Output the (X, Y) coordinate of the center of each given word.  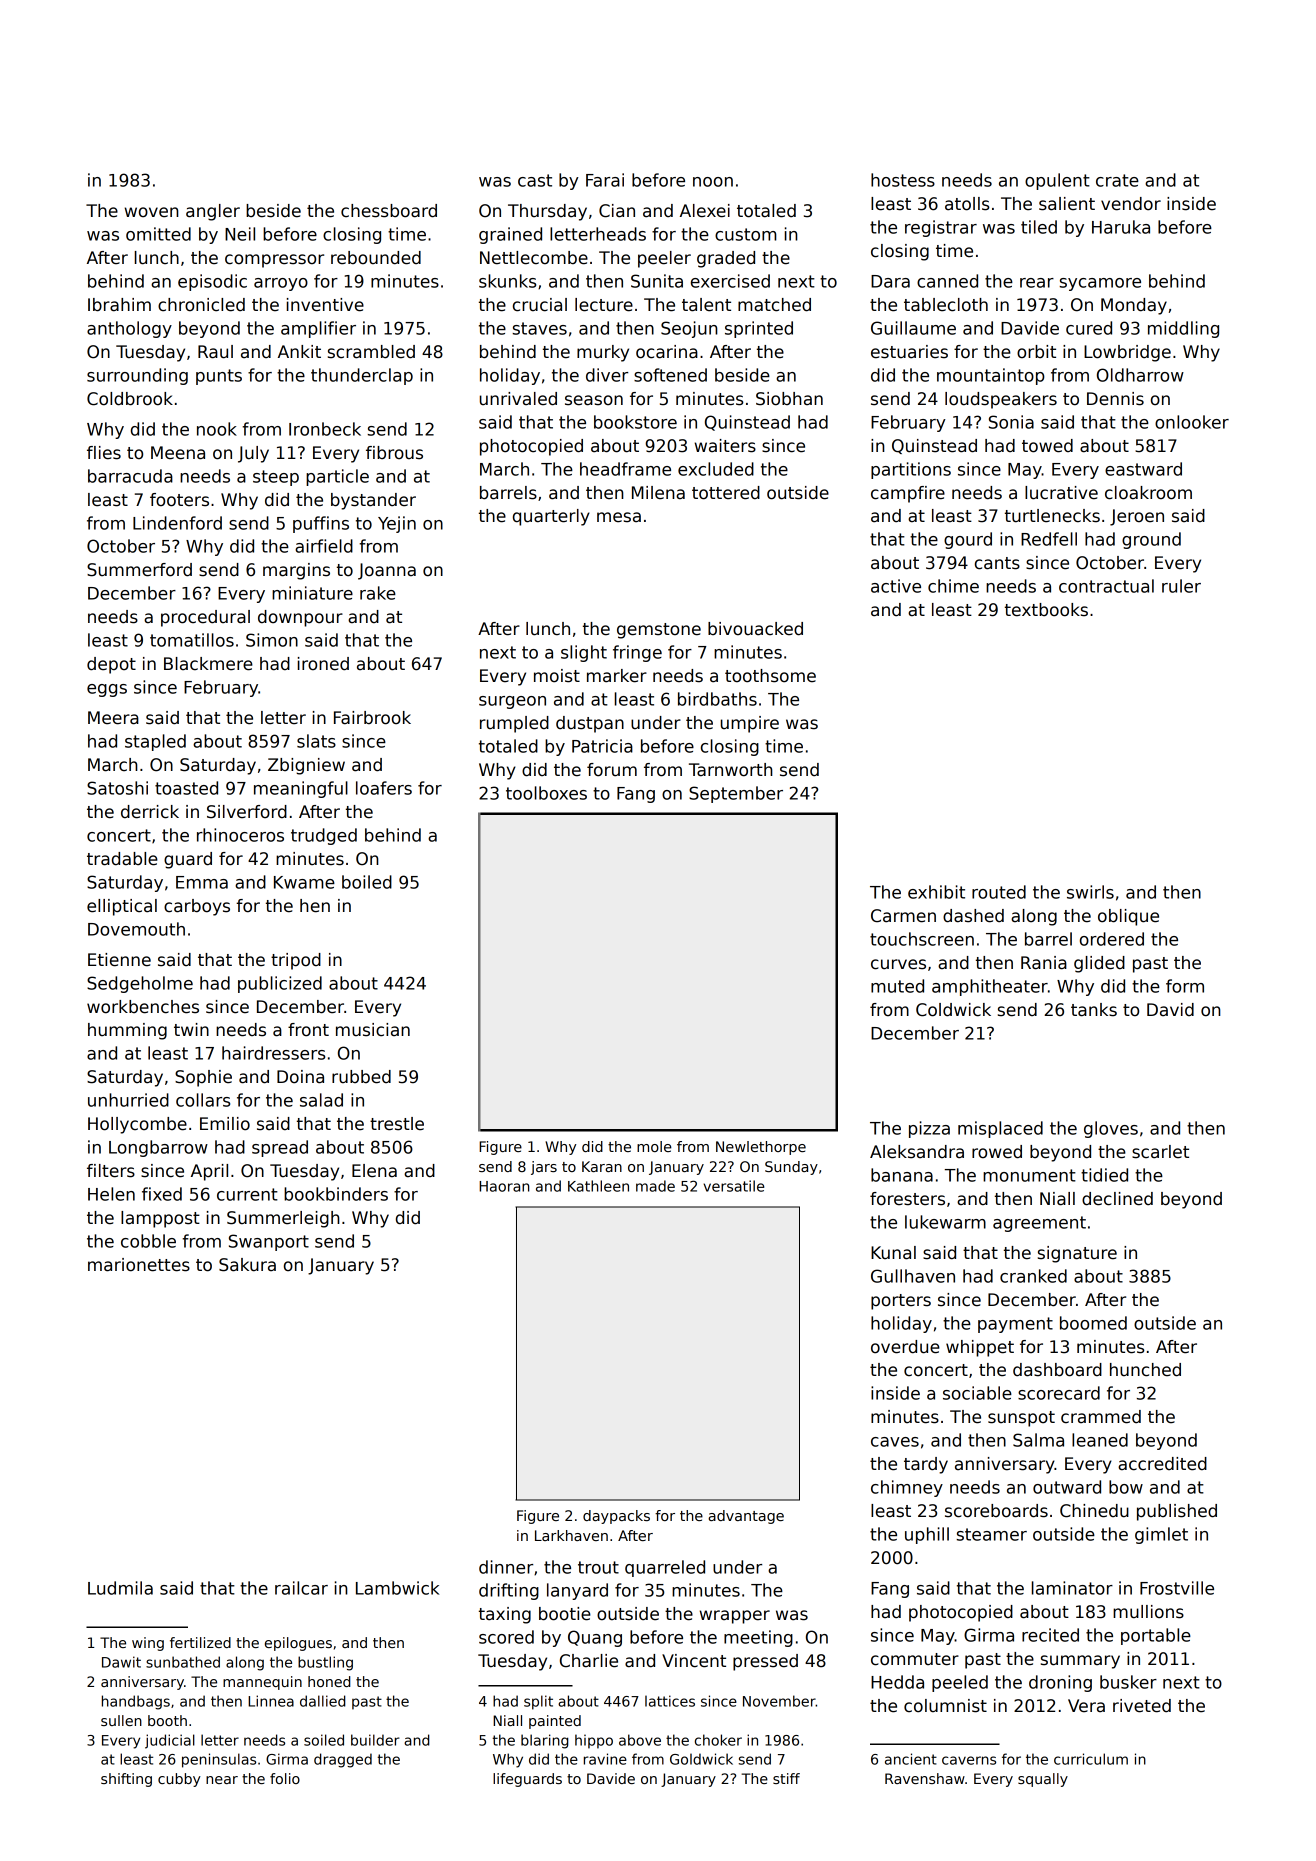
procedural (205, 618)
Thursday (547, 212)
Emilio (225, 1124)
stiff (786, 1778)
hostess (903, 180)
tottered (726, 493)
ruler (1181, 586)
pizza (929, 1129)
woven (152, 212)
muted (897, 986)
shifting (126, 1780)
